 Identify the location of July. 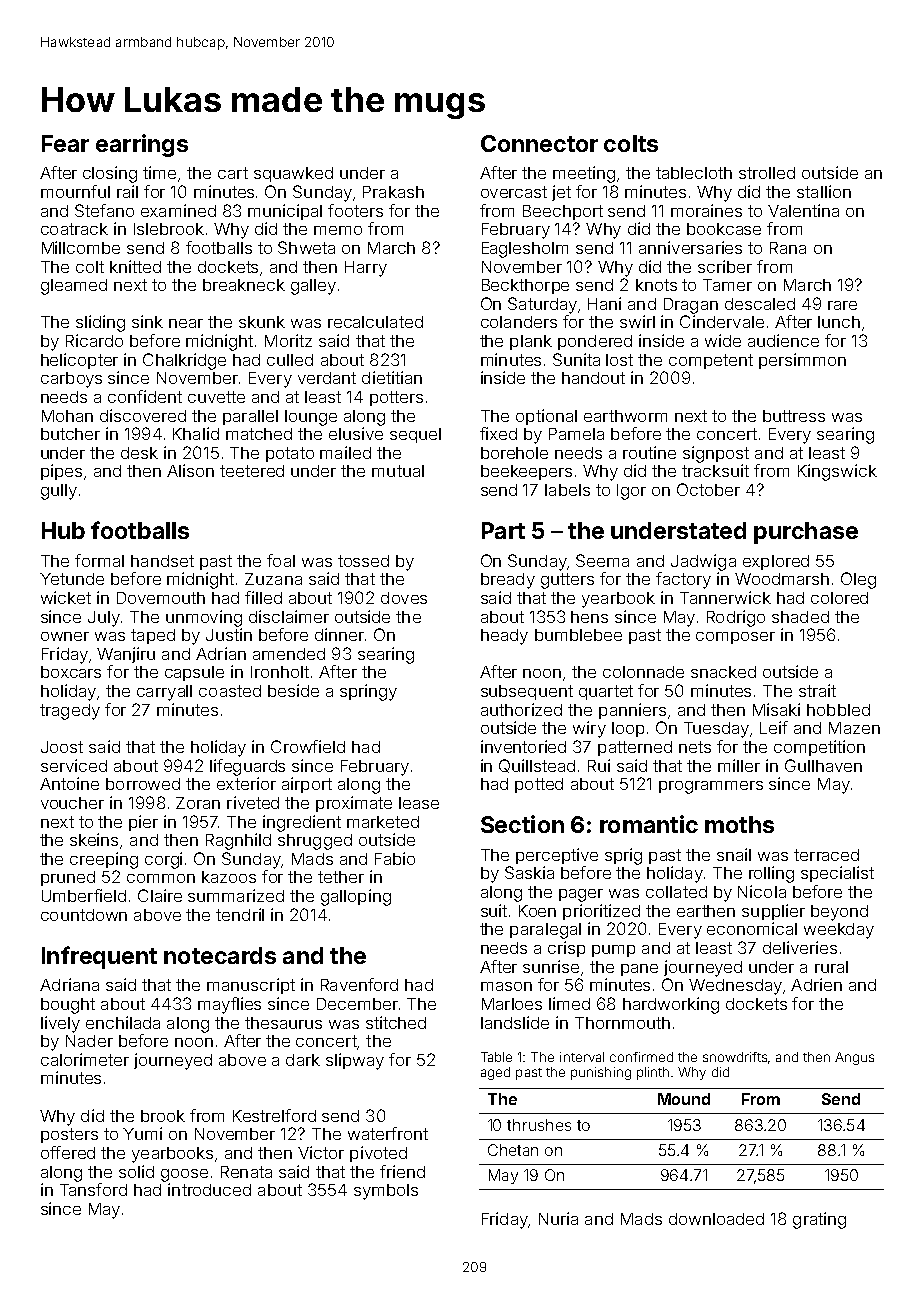
(104, 619).
